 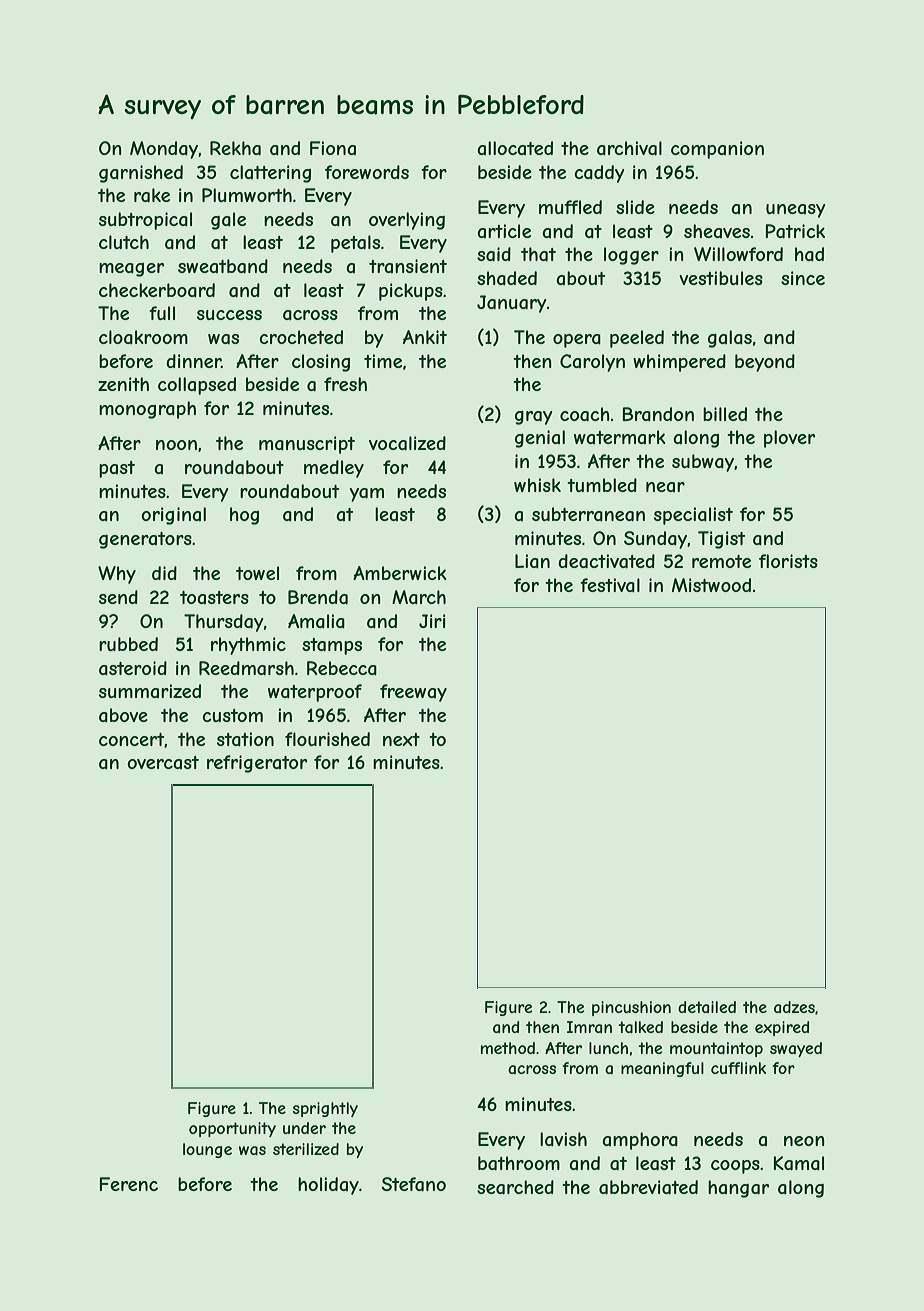 What do you see at coordinates (129, 1184) in the page?
I see `Ferenc` at bounding box center [129, 1184].
